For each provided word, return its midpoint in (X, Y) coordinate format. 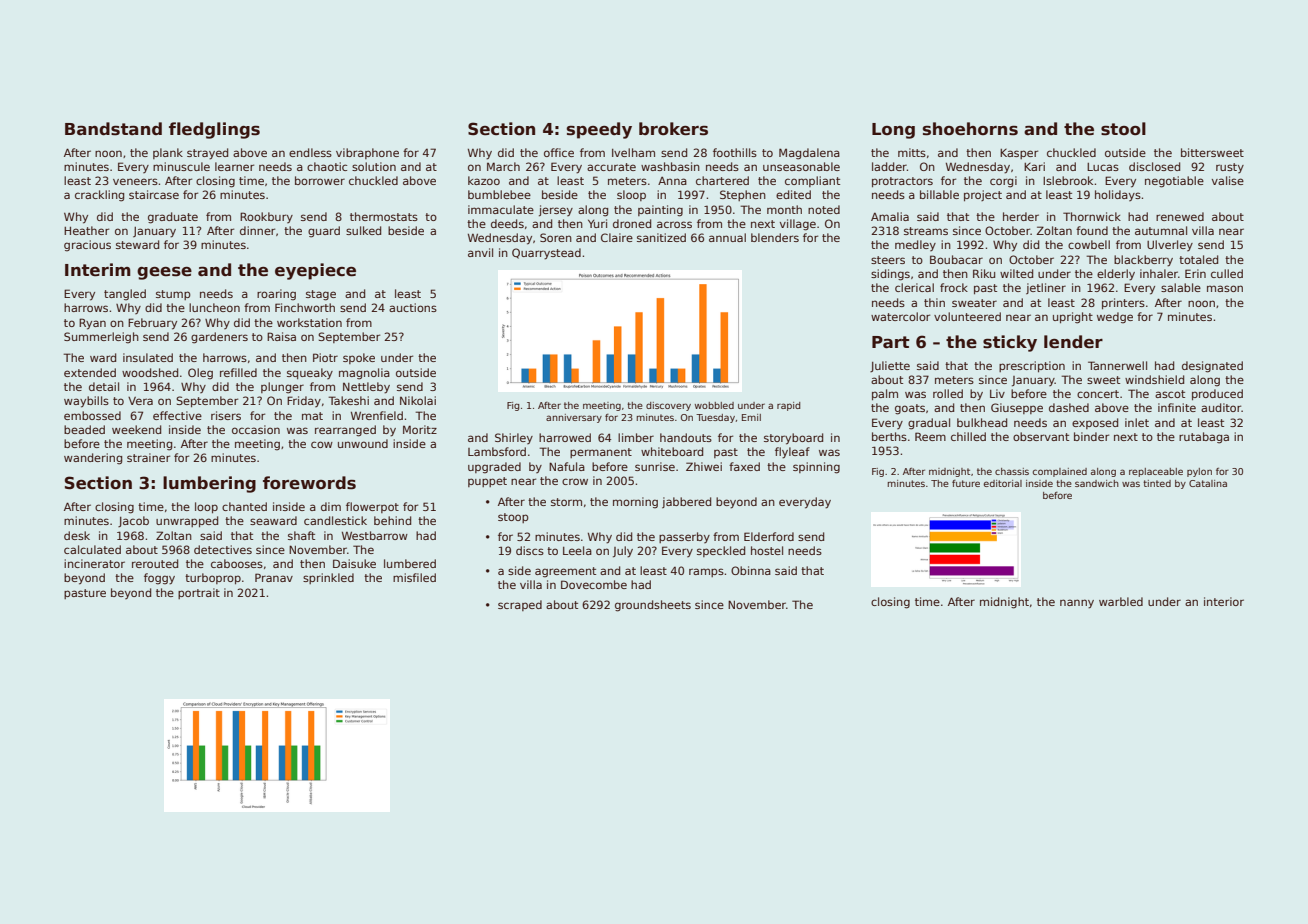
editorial (1003, 483)
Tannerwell (1117, 365)
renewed (1180, 216)
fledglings (214, 130)
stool (1123, 129)
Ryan (92, 324)
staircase (154, 194)
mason (1225, 288)
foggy (159, 579)
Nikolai (418, 400)
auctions (413, 307)
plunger (282, 388)
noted (824, 209)
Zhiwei (704, 466)
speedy (599, 130)
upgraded (494, 468)
